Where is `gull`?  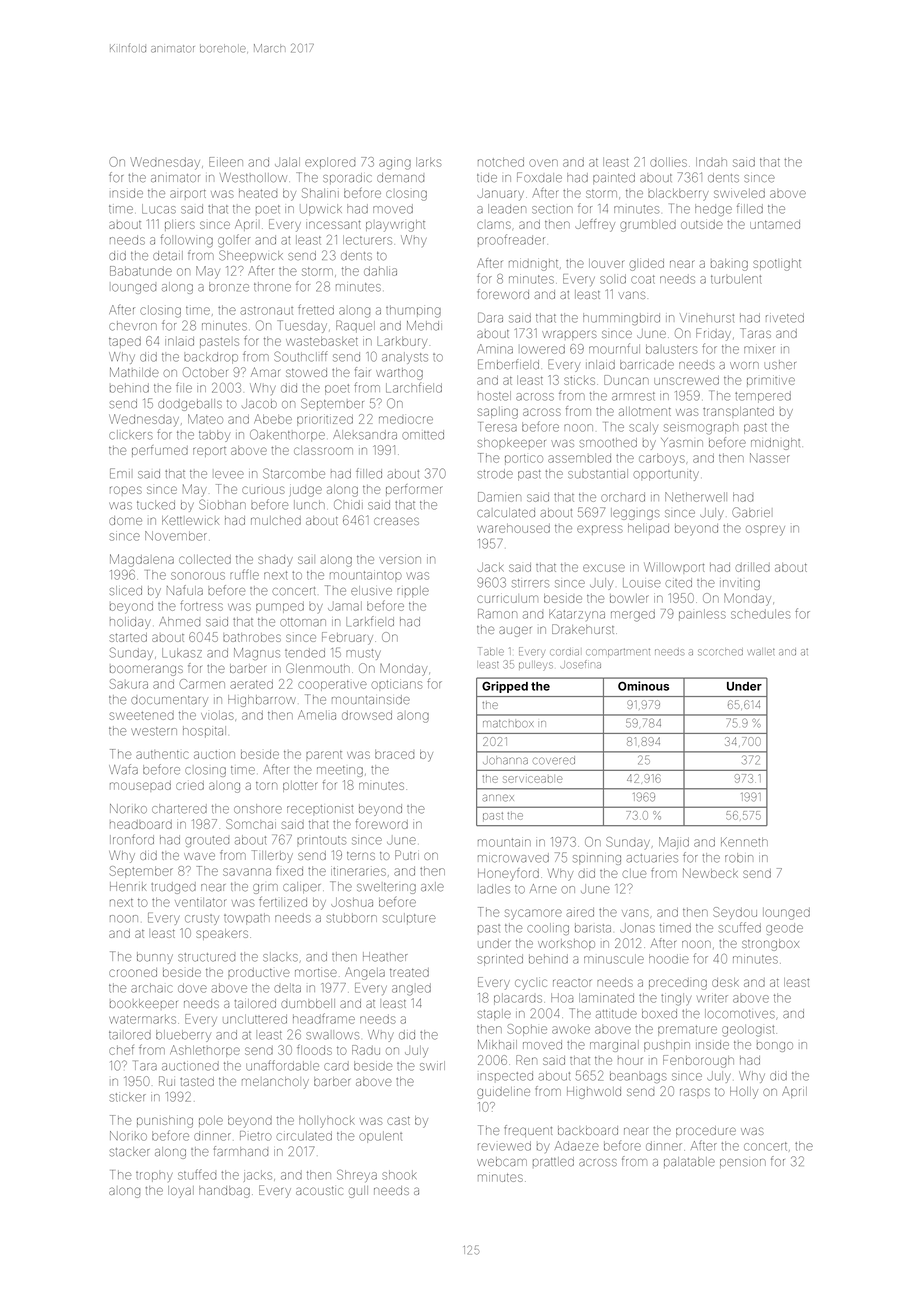 gull is located at coordinates (358, 1192).
